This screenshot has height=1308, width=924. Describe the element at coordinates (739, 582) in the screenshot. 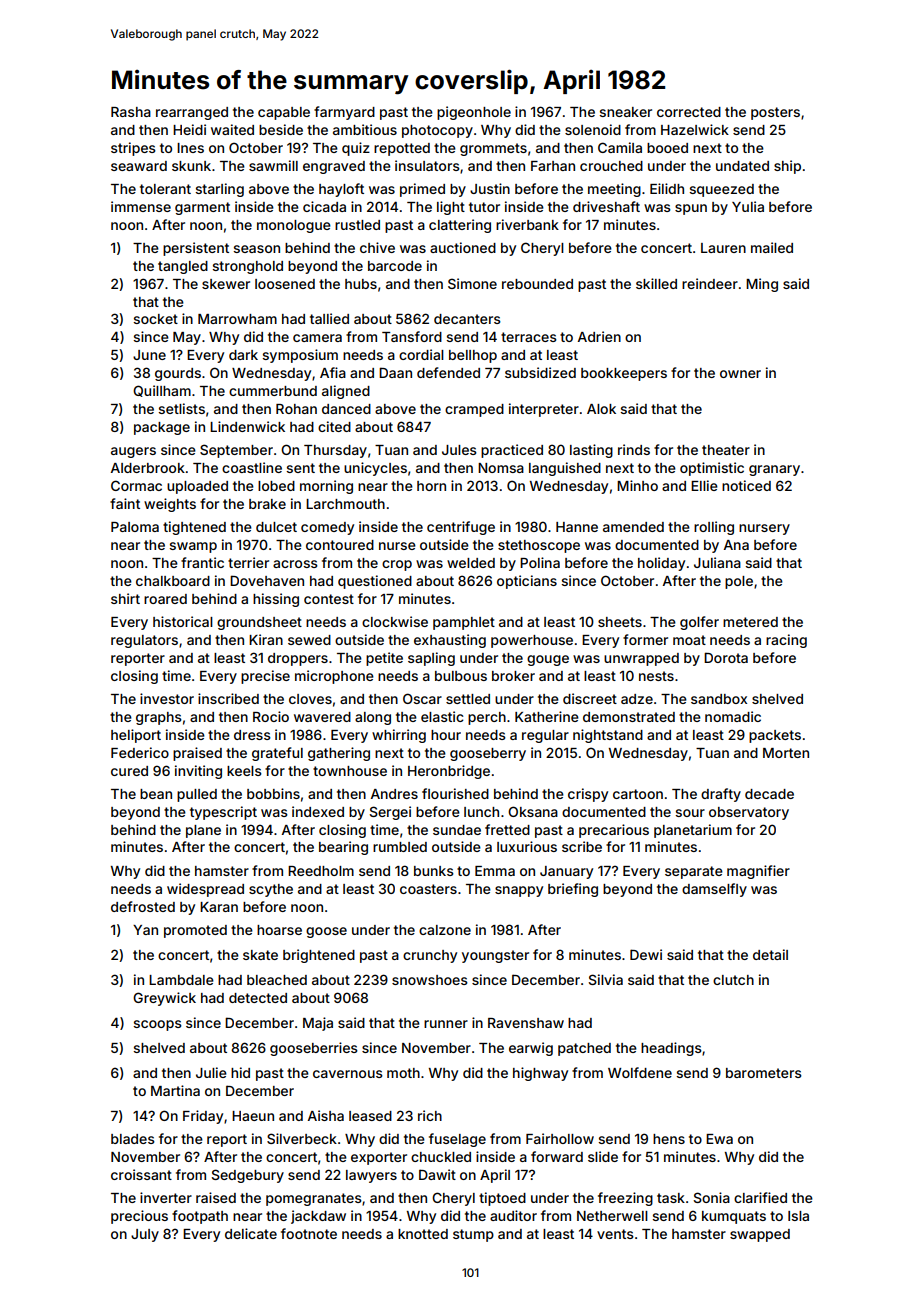

I see `pole` at that location.
